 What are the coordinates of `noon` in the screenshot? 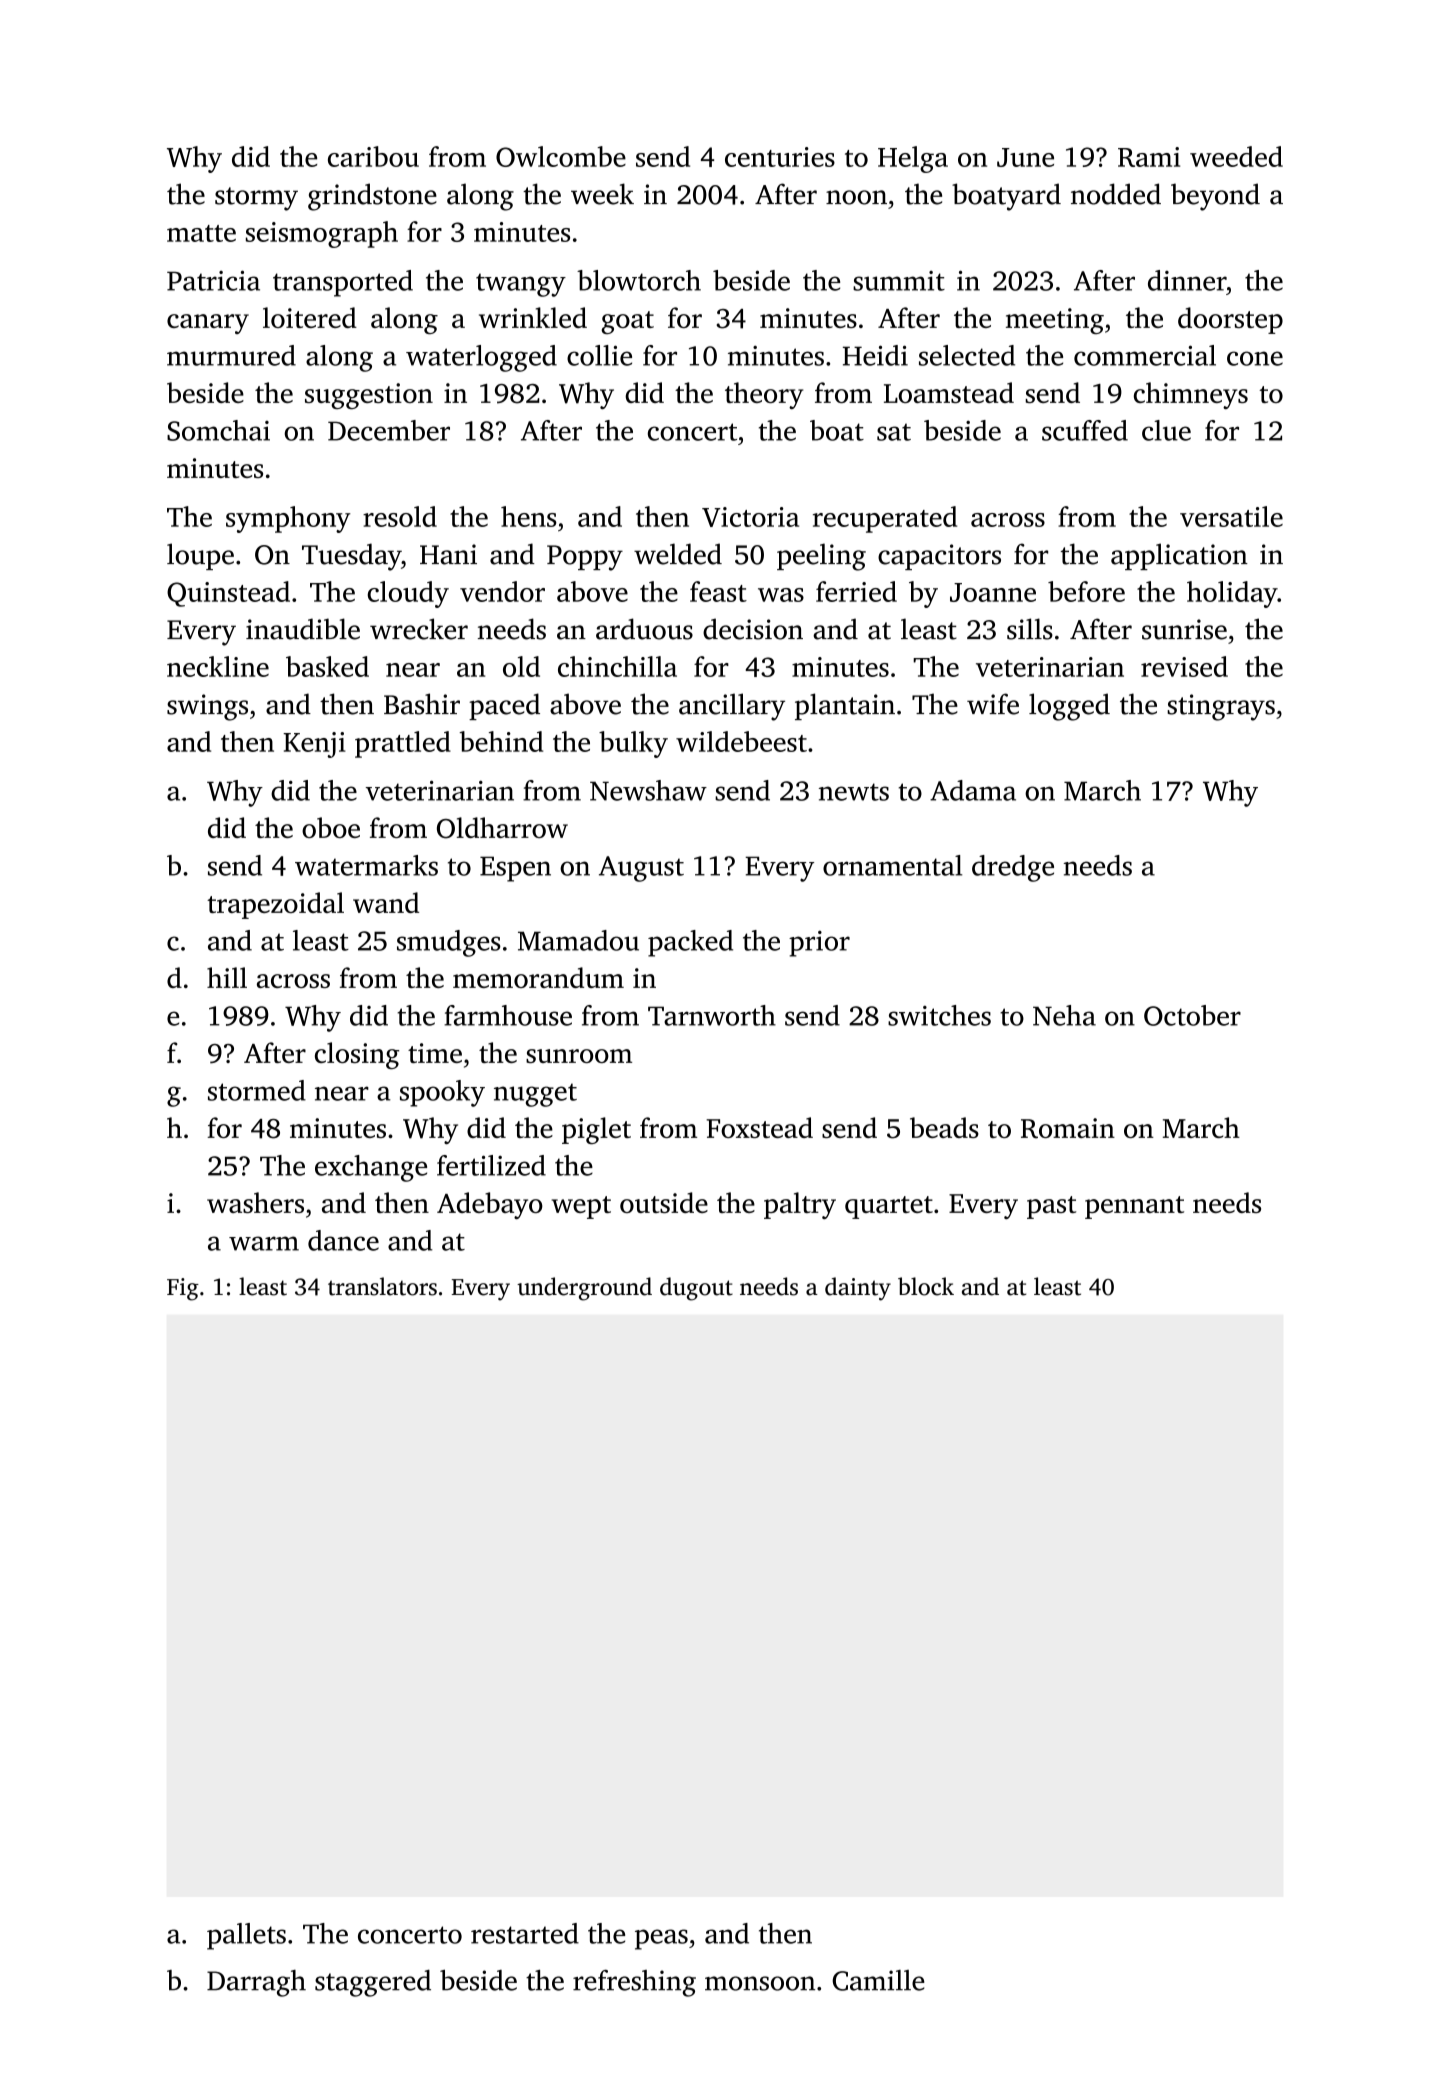 It's located at (856, 197).
